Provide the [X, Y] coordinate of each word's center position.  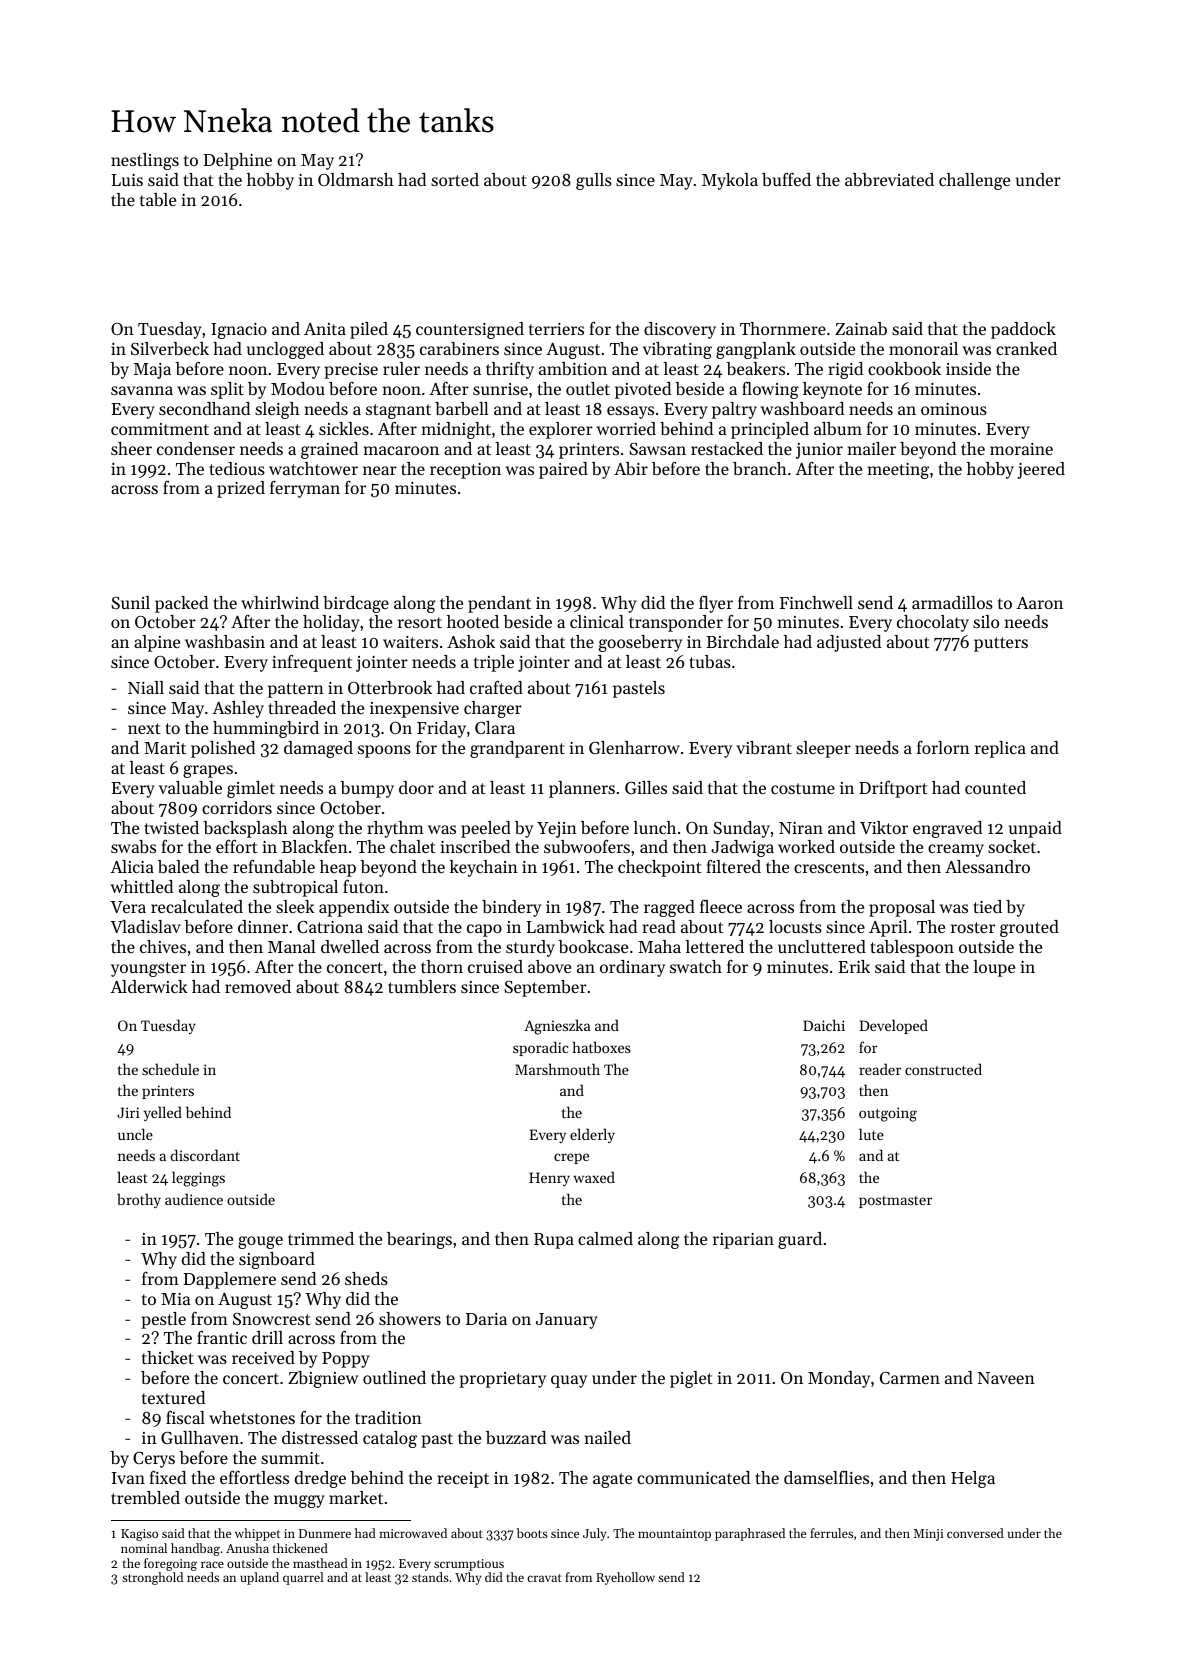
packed [181, 604]
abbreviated [889, 179]
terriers [556, 329]
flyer [716, 604]
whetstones [252, 1417]
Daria [486, 1319]
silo [986, 621]
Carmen [910, 1378]
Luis [127, 180]
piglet [691, 1379]
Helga [973, 1479]
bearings [419, 1240]
